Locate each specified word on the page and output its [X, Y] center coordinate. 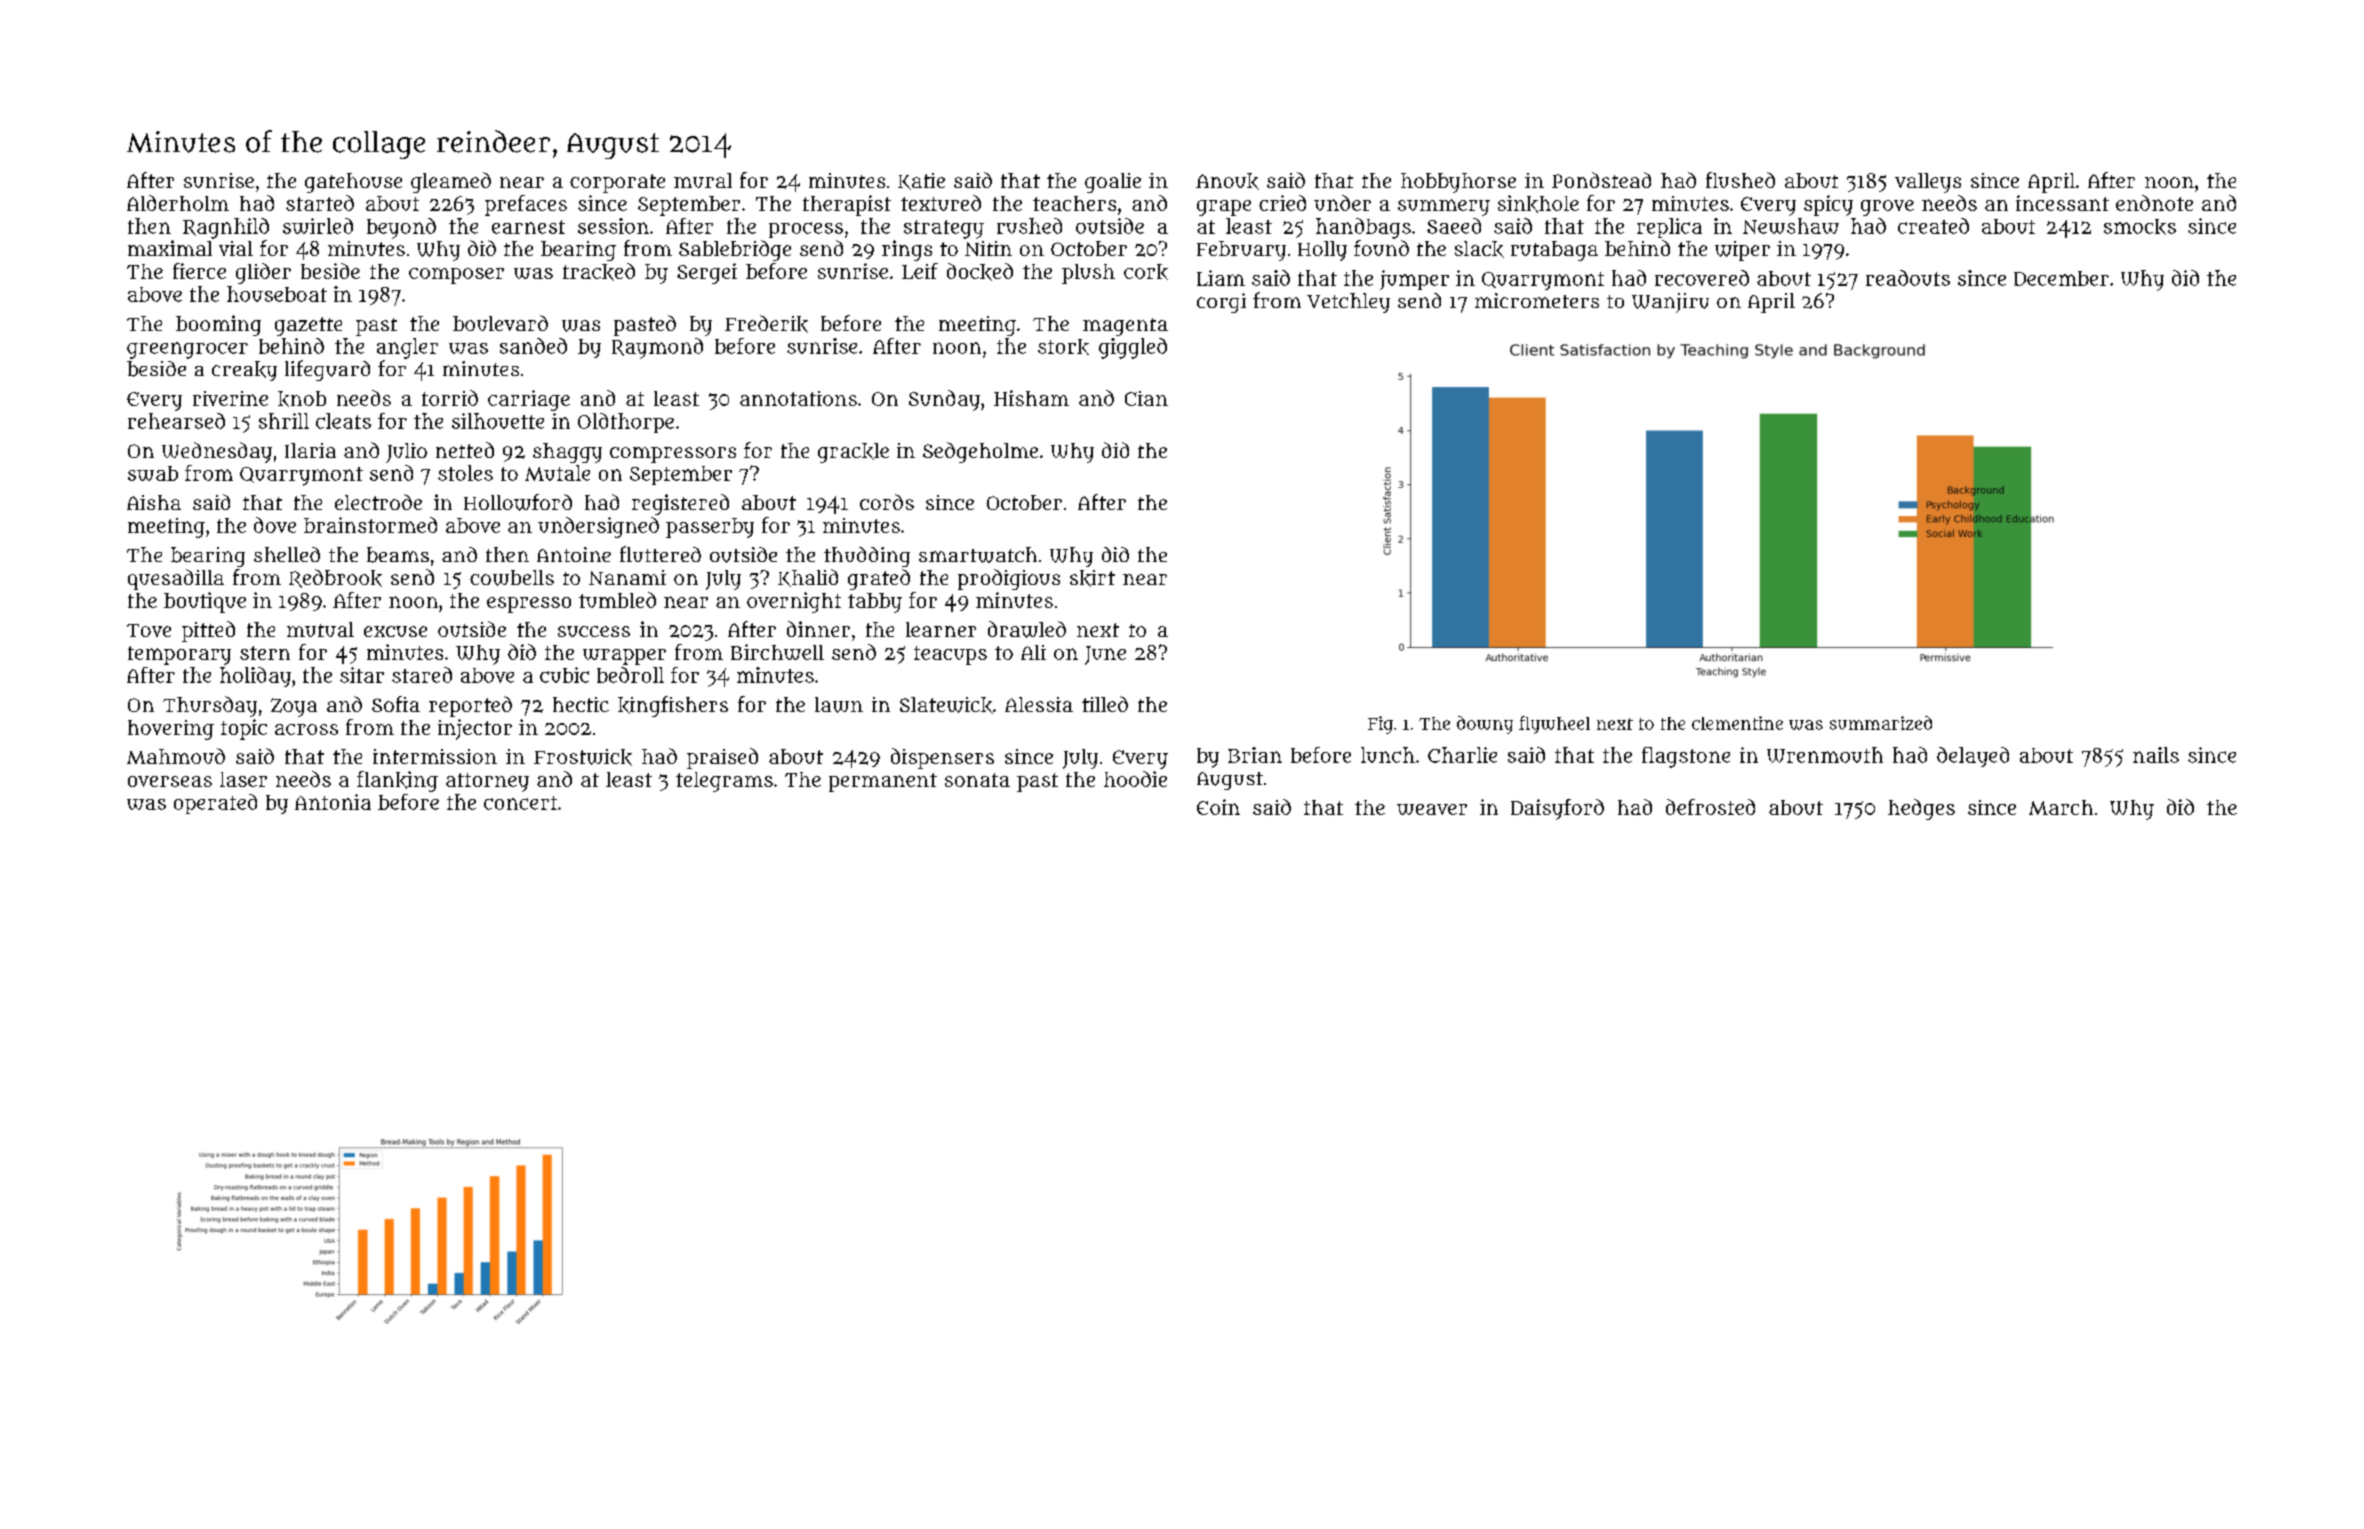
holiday [255, 677]
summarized [1881, 723]
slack [1479, 249]
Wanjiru [1670, 303]
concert [520, 803]
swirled [318, 226]
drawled [1027, 629]
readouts [1908, 278]
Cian [1146, 398]
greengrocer [187, 350]
